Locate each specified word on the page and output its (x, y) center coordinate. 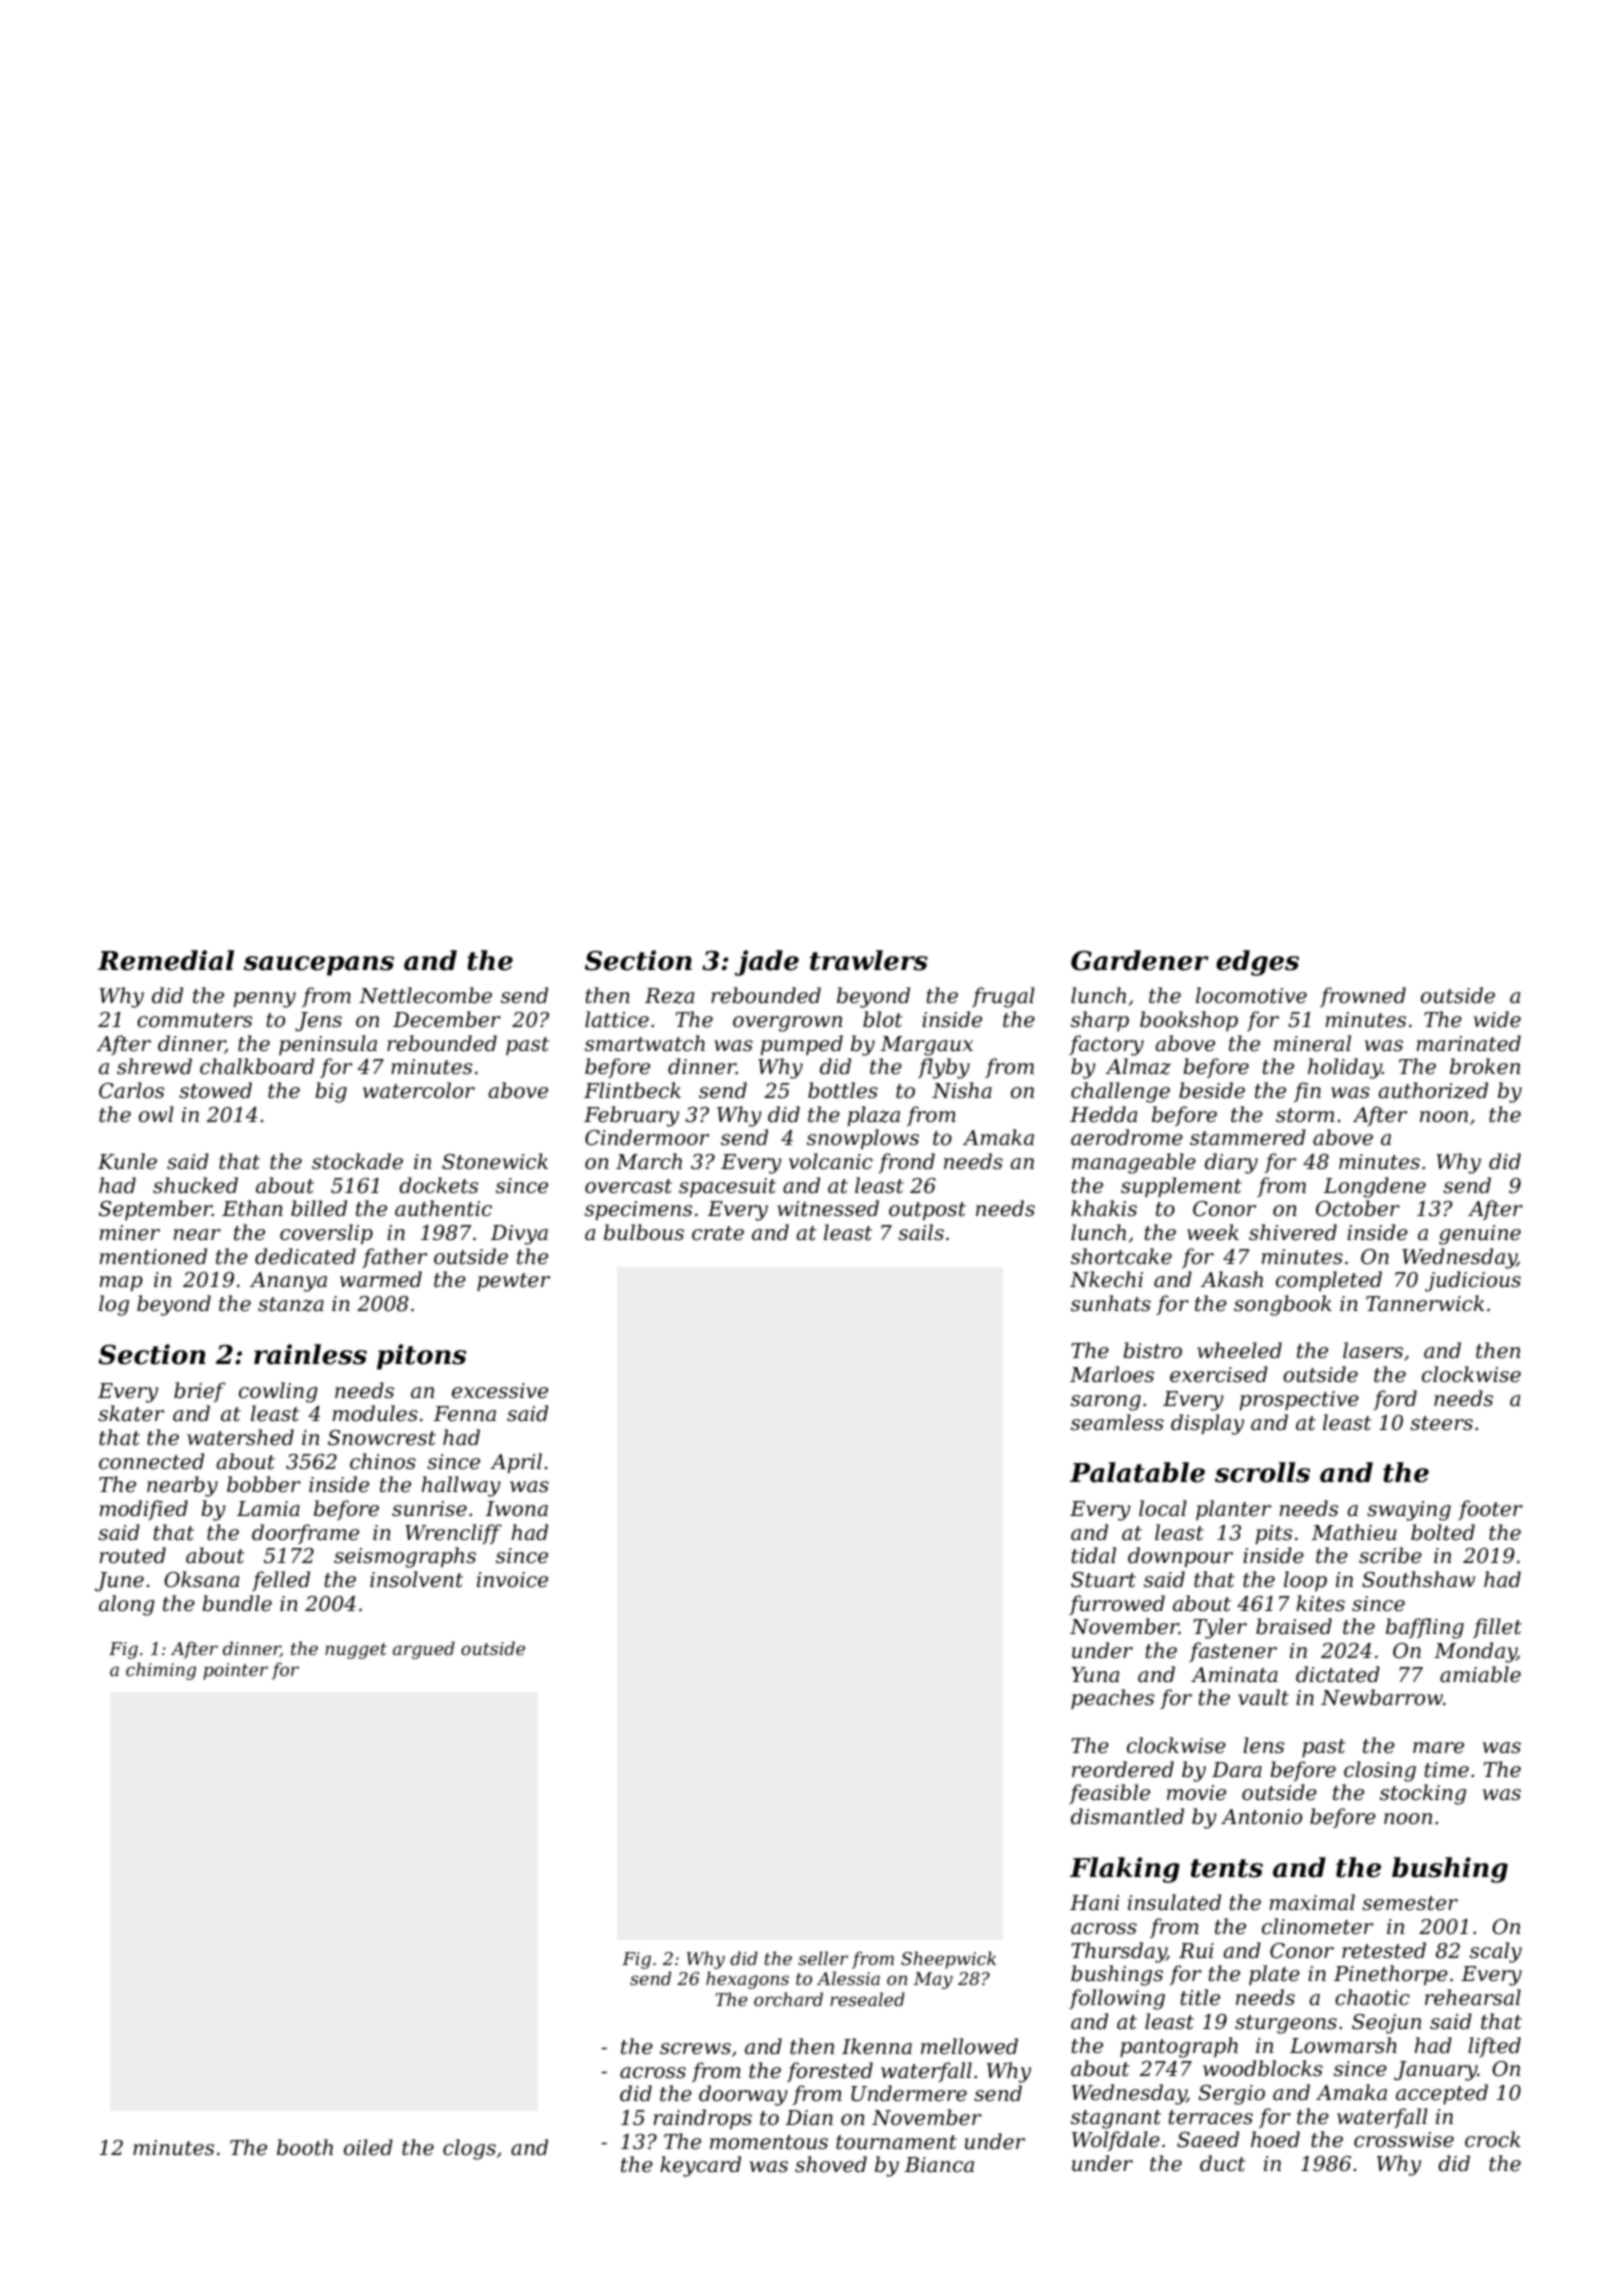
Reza (669, 996)
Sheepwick (948, 1960)
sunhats (1111, 1303)
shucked (195, 1185)
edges (1257, 963)
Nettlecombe (425, 995)
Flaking (1125, 1870)
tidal (1094, 1555)
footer (1490, 1510)
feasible (1109, 1794)
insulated (1174, 1902)
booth (305, 2147)
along (127, 1605)
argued (424, 1650)
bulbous (644, 1232)
